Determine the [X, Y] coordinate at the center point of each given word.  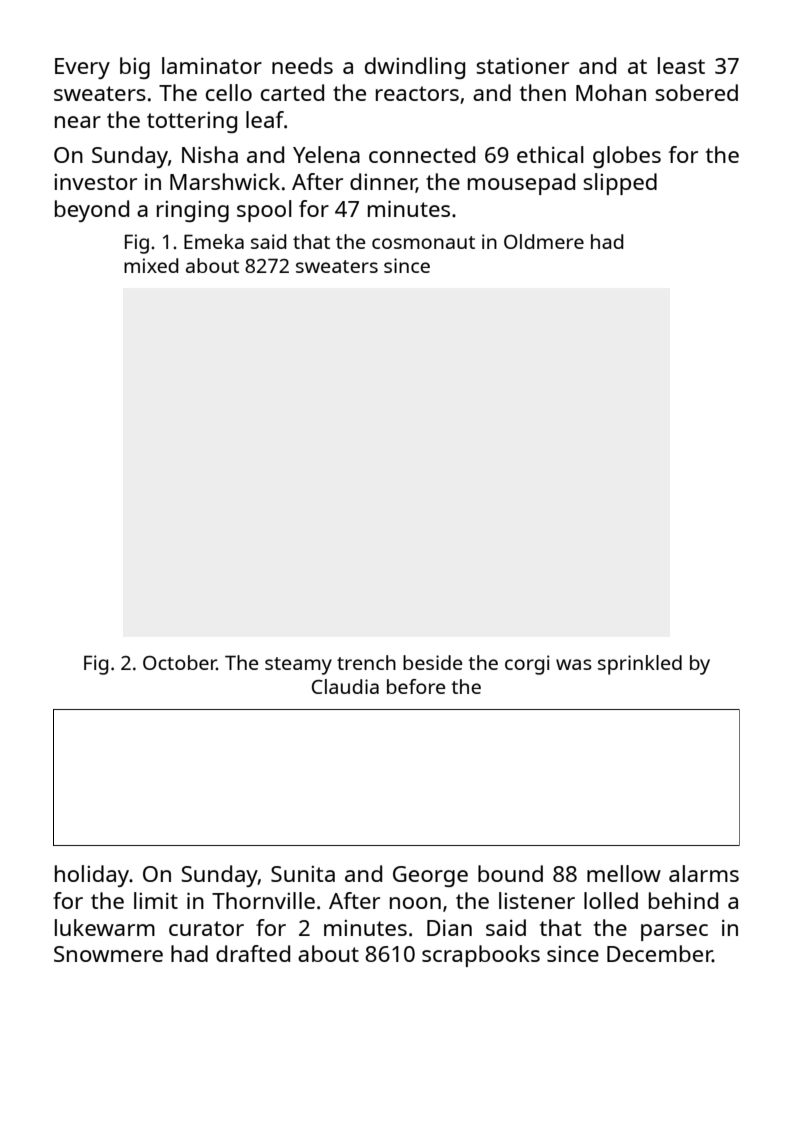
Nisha [210, 154]
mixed [151, 265]
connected [422, 154]
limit [156, 900]
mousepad [521, 184]
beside [432, 662]
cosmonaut [423, 242]
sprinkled [640, 665]
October [180, 662]
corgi [527, 665]
